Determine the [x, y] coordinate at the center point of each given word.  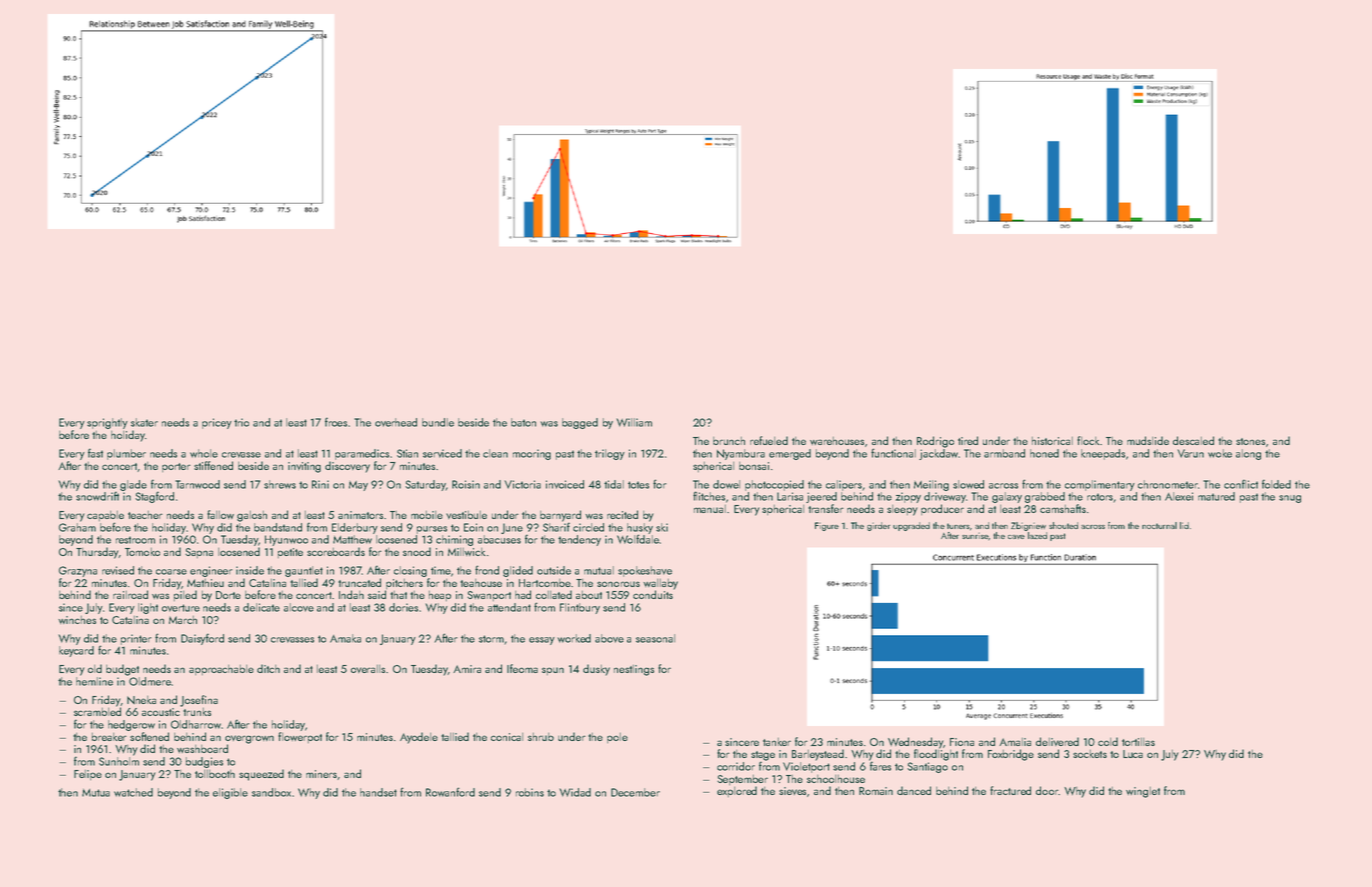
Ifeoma [522, 668]
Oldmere [150, 681]
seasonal [655, 638]
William [634, 422]
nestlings [634, 670]
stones [1250, 441]
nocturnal [1159, 525]
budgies [204, 762]
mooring [532, 454]
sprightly [107, 423]
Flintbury [580, 608]
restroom [135, 540]
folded [1276, 484]
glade [133, 485]
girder [878, 526]
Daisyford [202, 639]
